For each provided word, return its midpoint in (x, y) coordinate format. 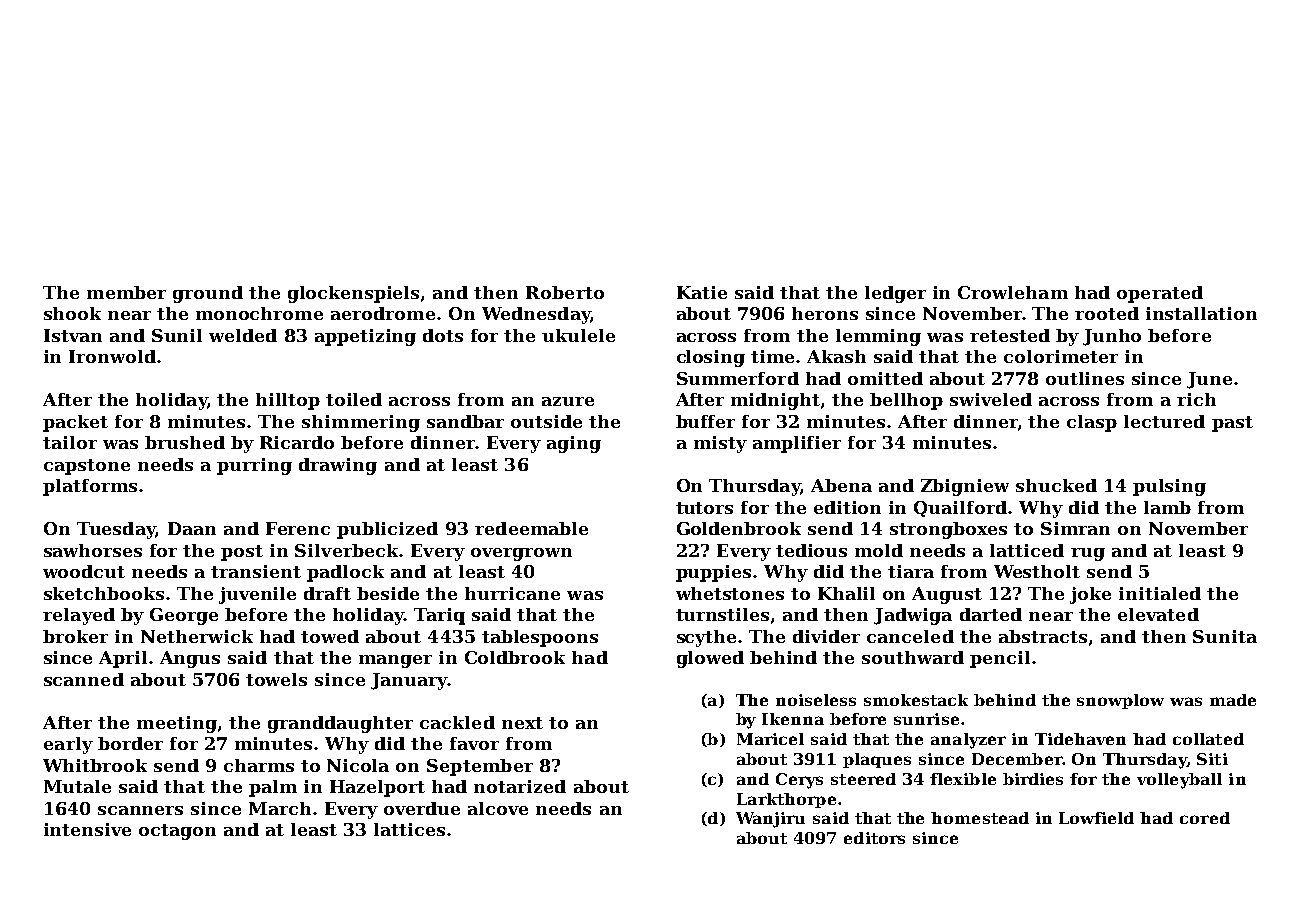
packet (75, 423)
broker (75, 636)
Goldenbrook (739, 528)
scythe (706, 638)
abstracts (1043, 636)
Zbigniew (965, 487)
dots (443, 335)
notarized (520, 786)
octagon (177, 832)
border (130, 743)
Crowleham (1013, 292)
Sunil (177, 335)
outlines (1085, 378)
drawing (338, 466)
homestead (980, 818)
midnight (775, 401)
